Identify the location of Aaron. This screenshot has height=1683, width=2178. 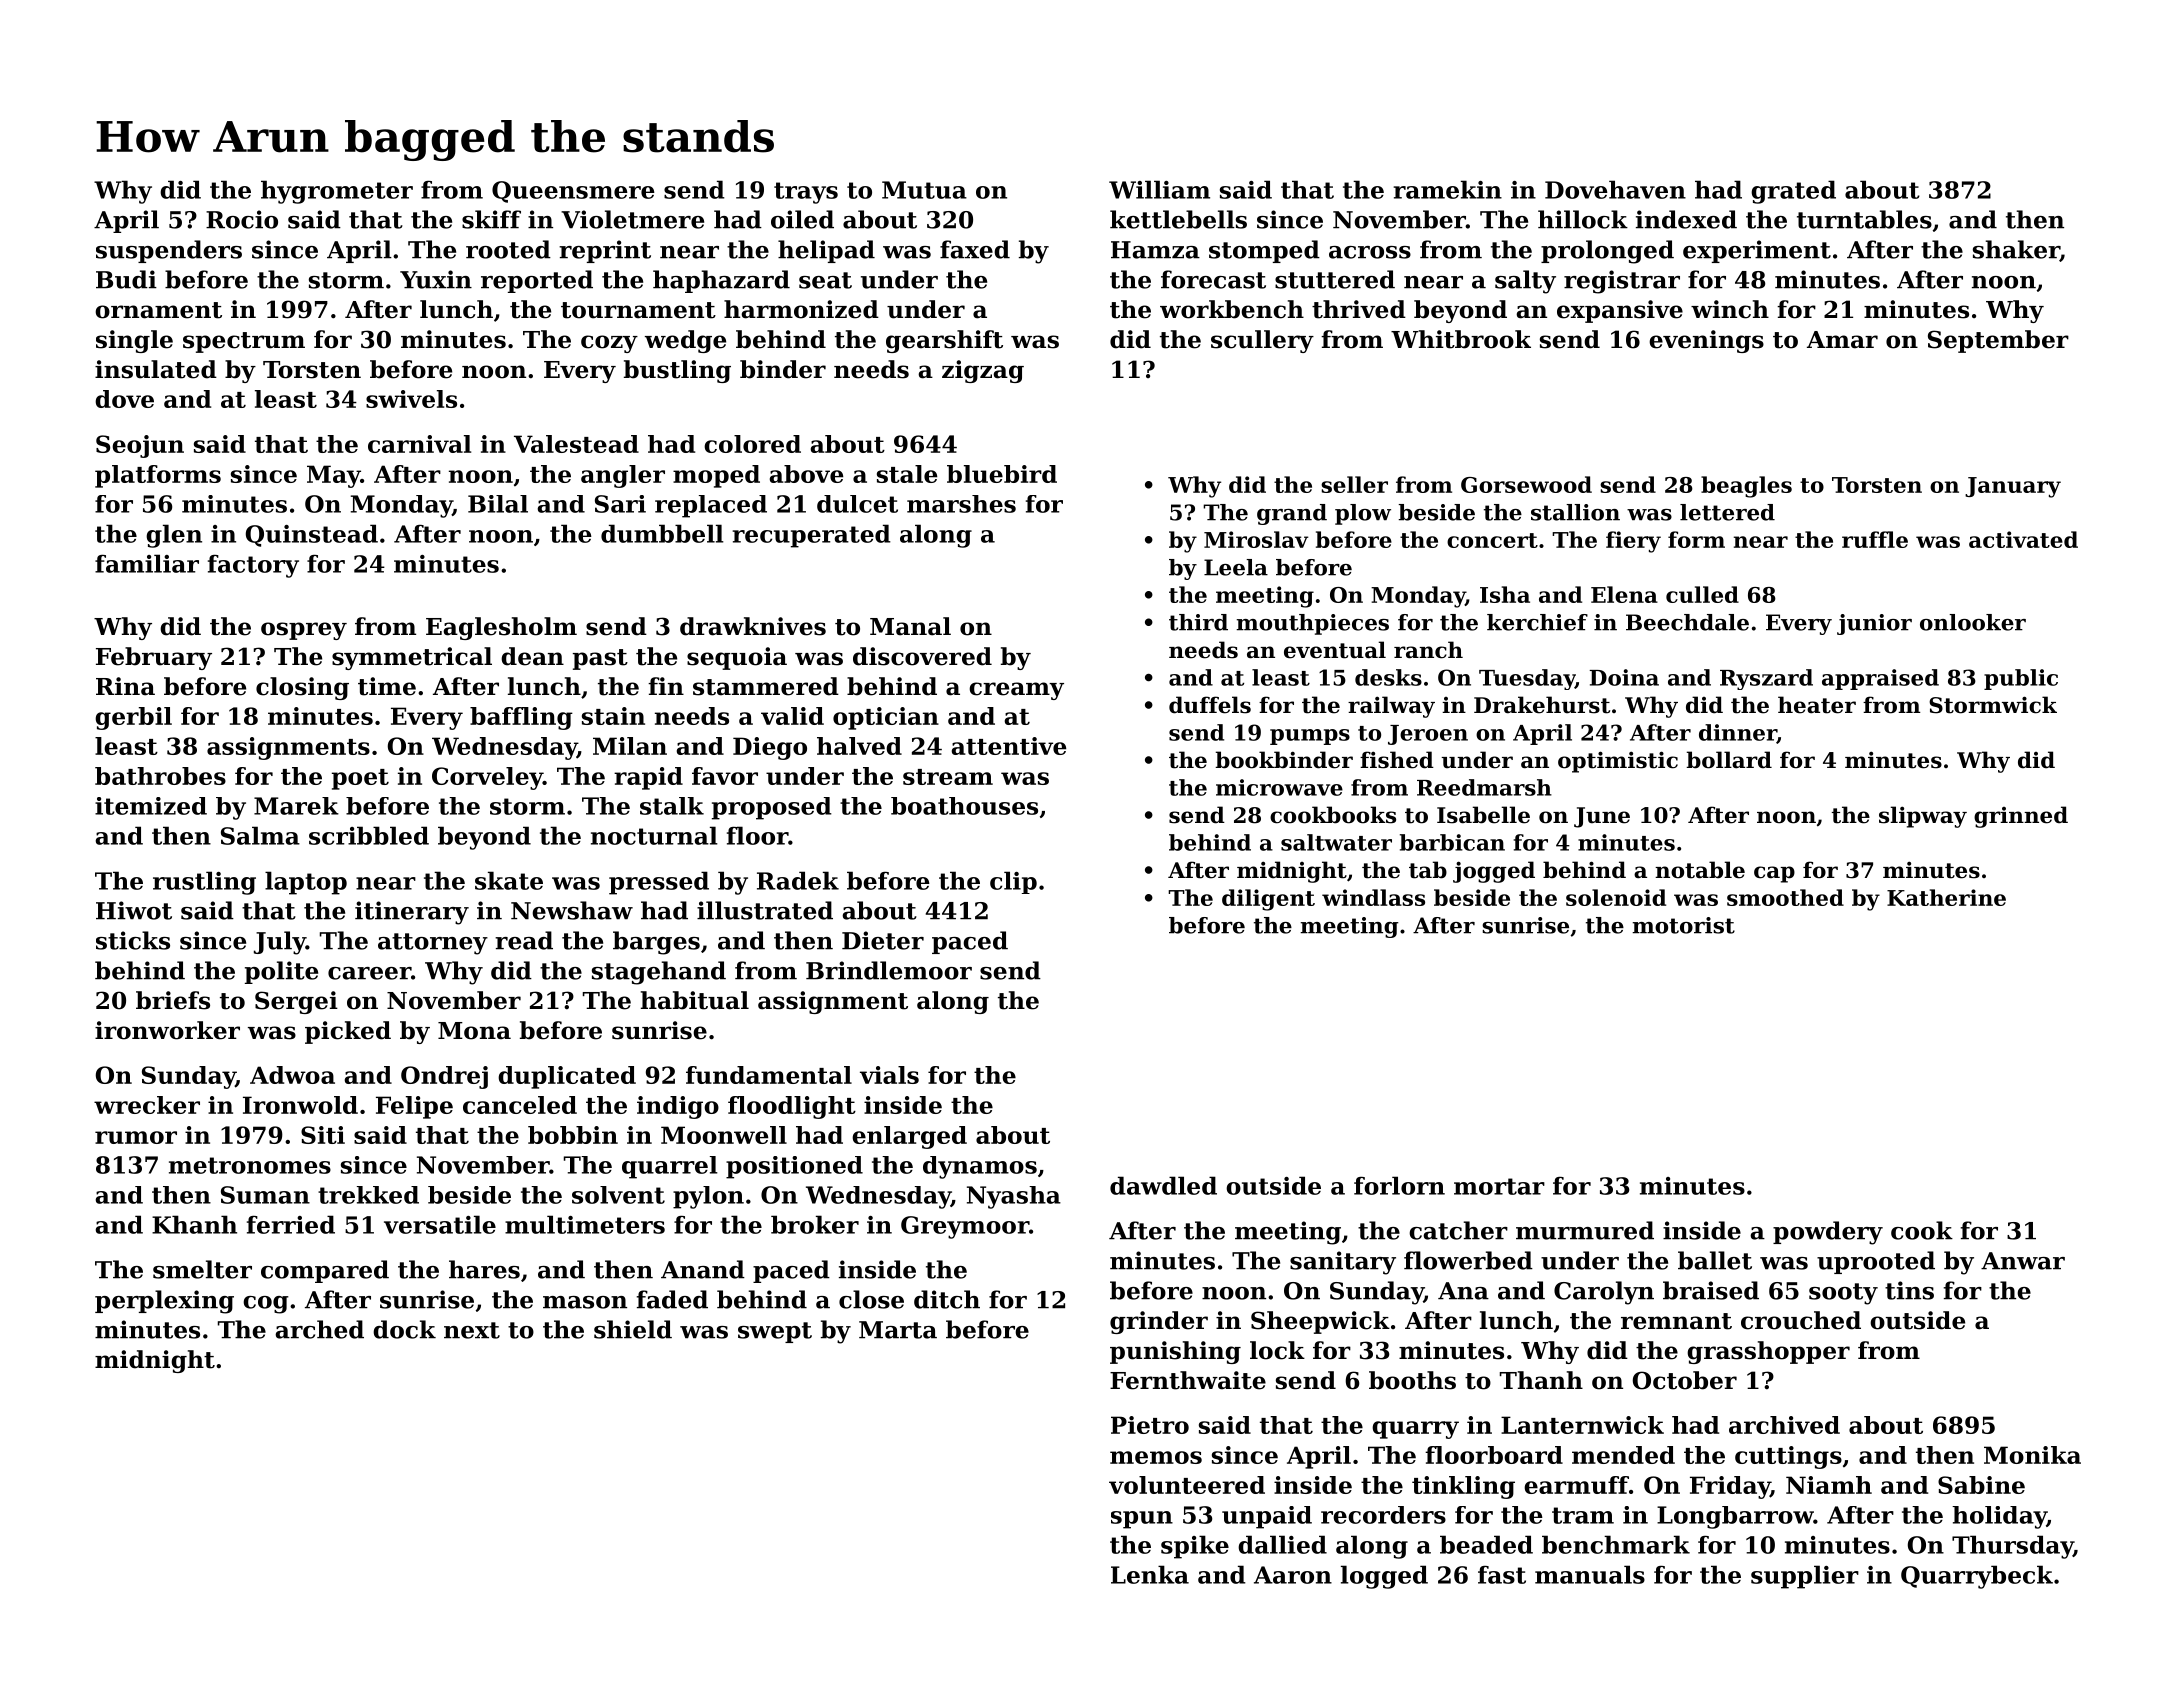
(1293, 1575).
